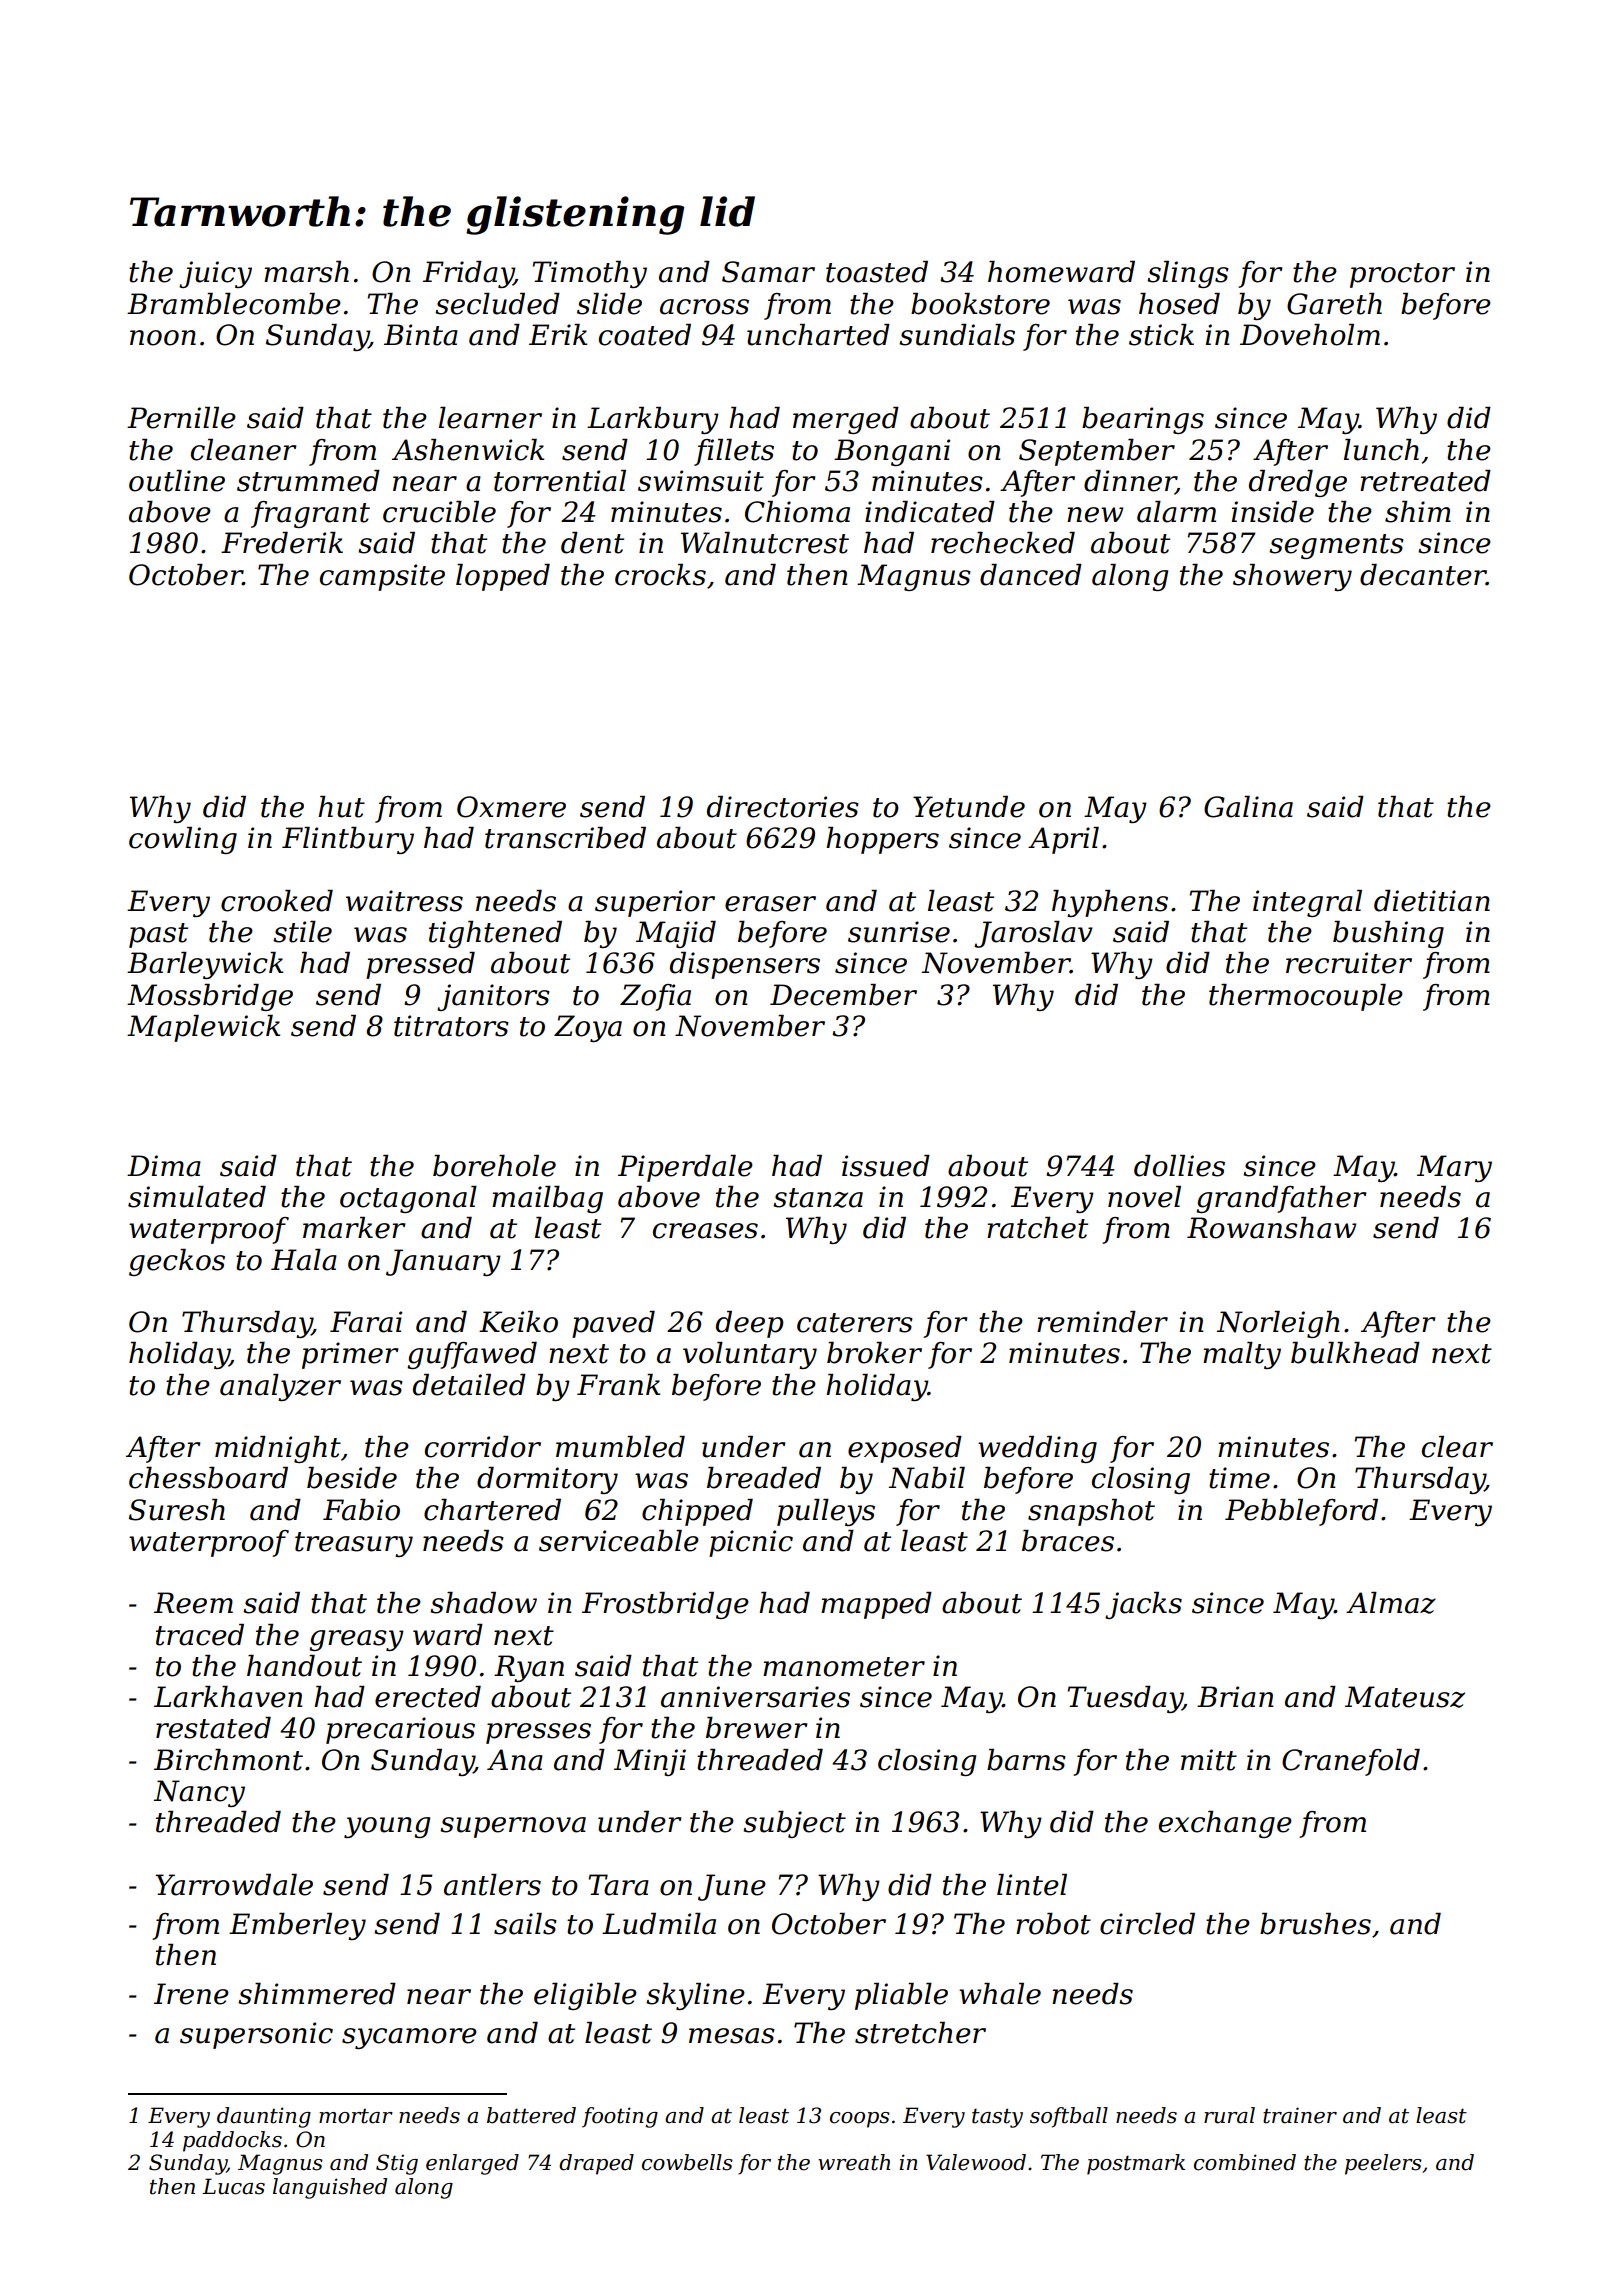  I want to click on dredge, so click(1298, 483).
